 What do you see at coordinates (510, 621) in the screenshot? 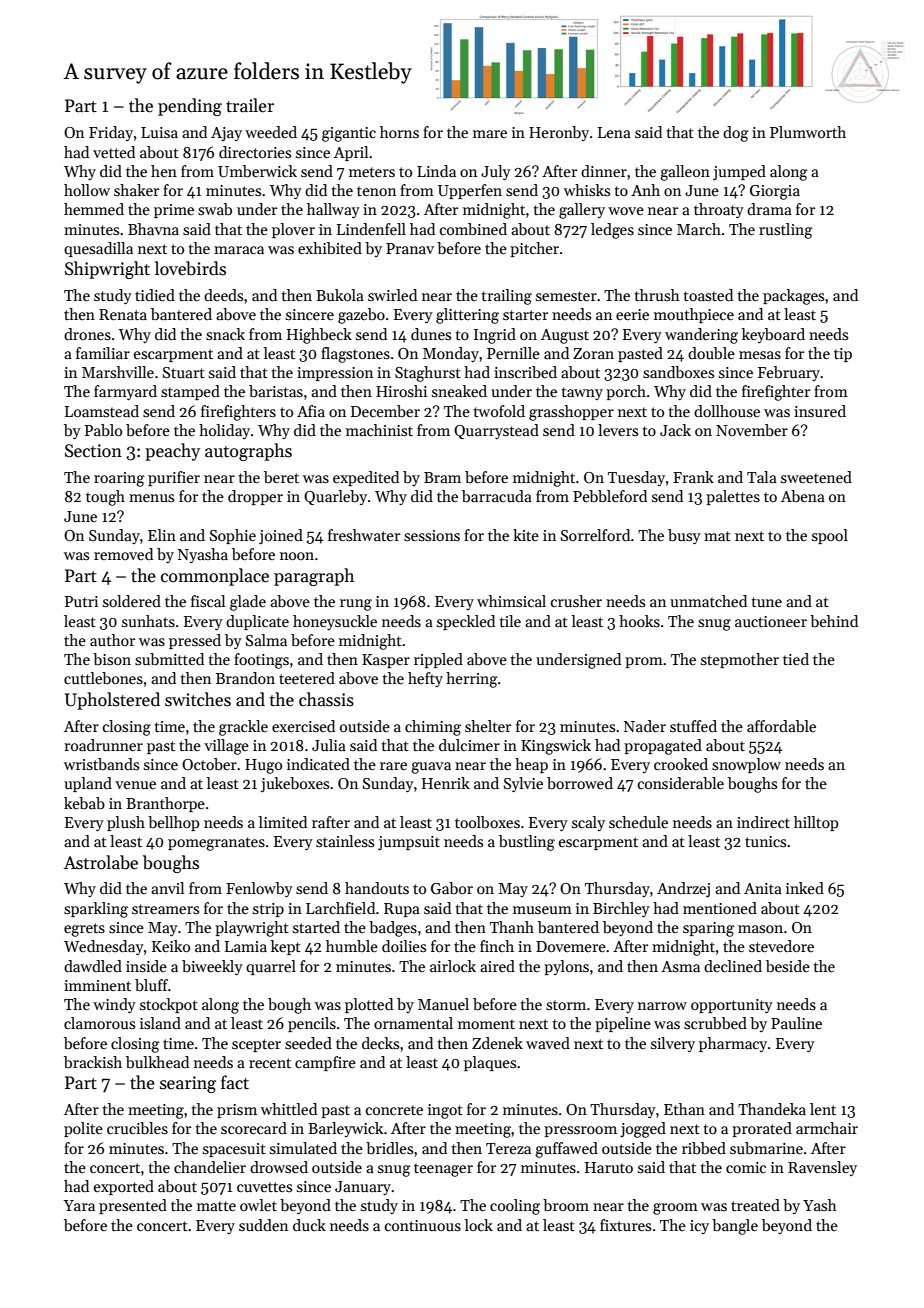
I see `tile` at bounding box center [510, 621].
